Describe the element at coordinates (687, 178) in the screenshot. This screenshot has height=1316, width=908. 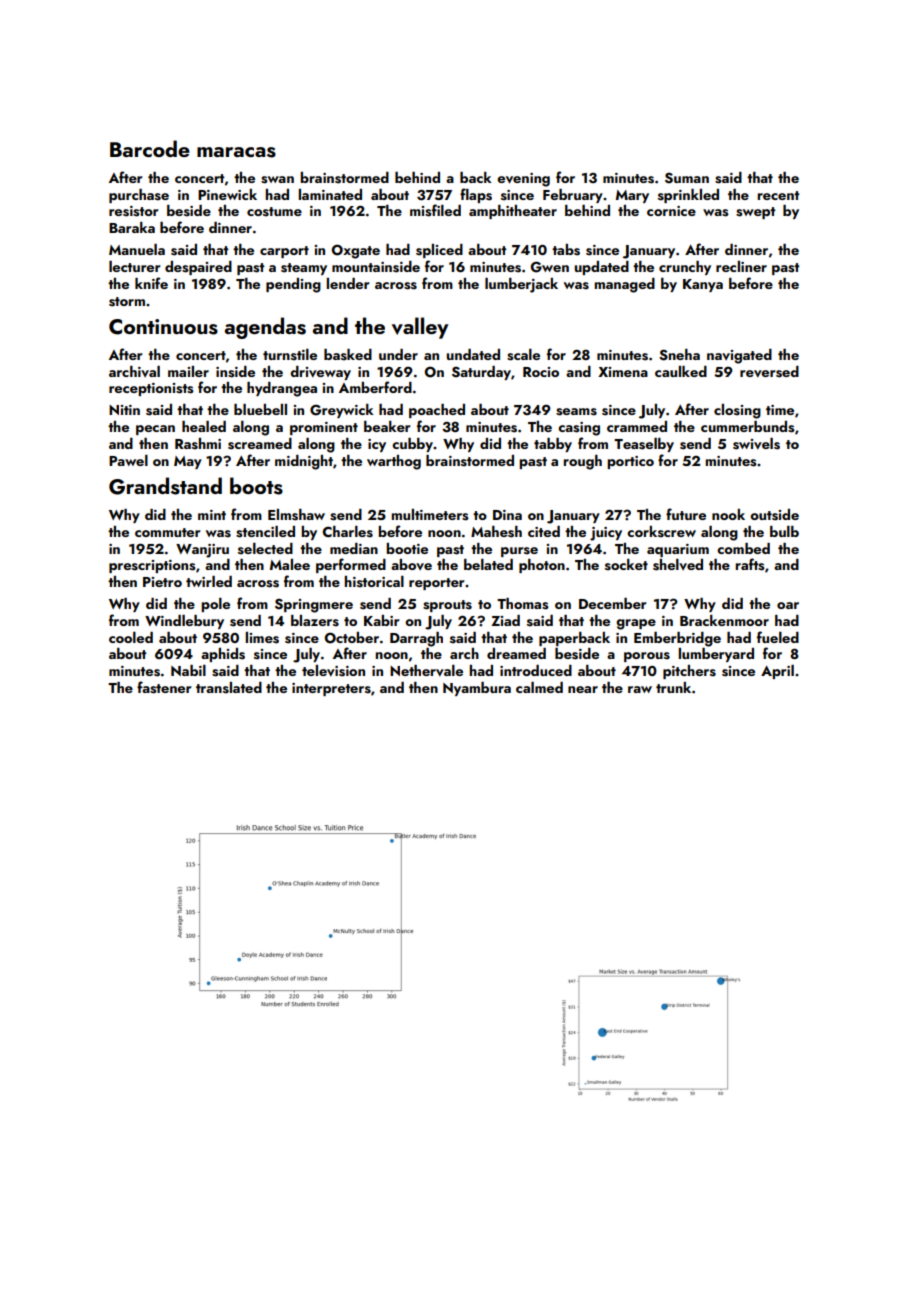
I see `Suman` at that location.
